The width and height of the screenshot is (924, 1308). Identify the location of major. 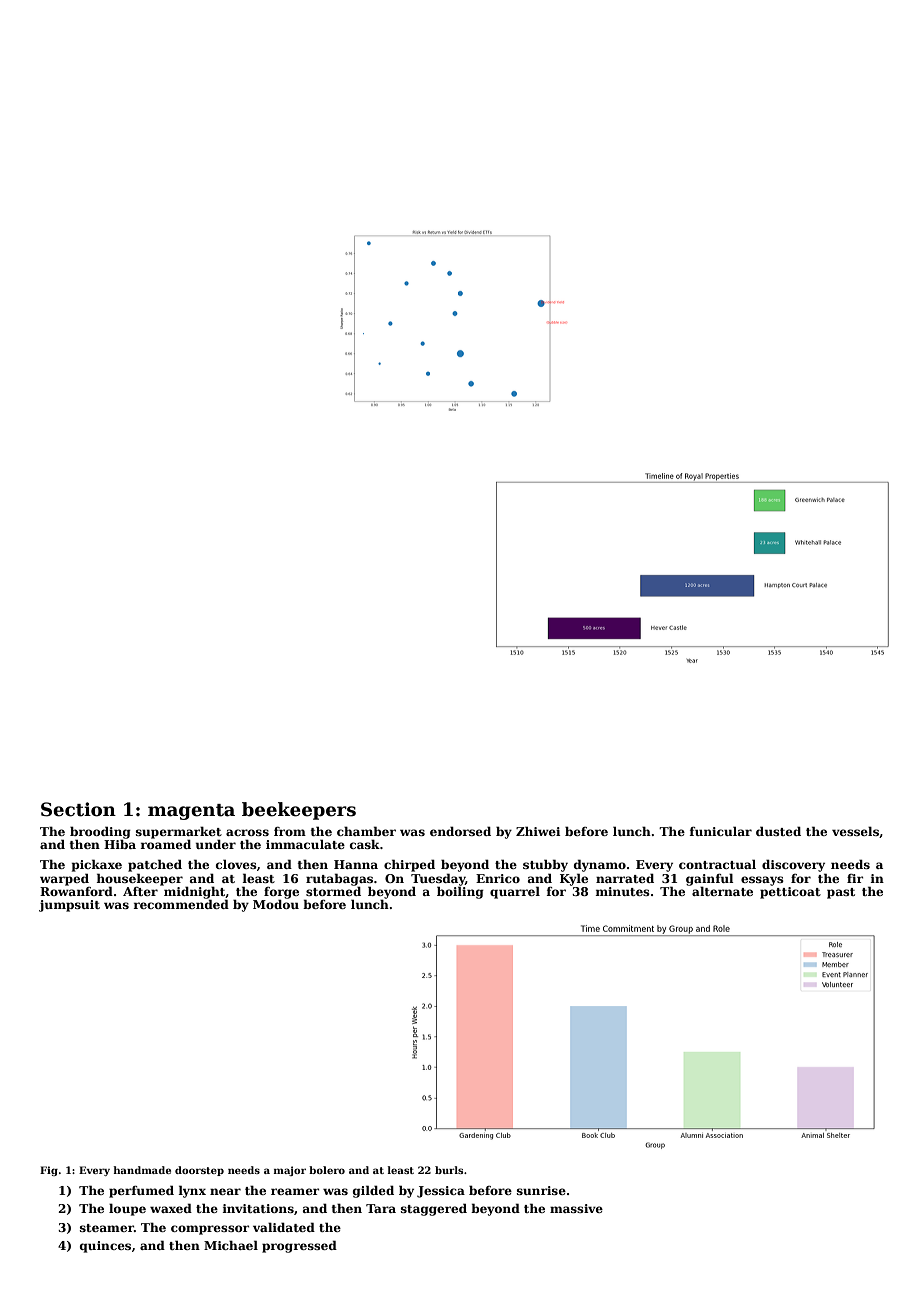
(290, 1171).
